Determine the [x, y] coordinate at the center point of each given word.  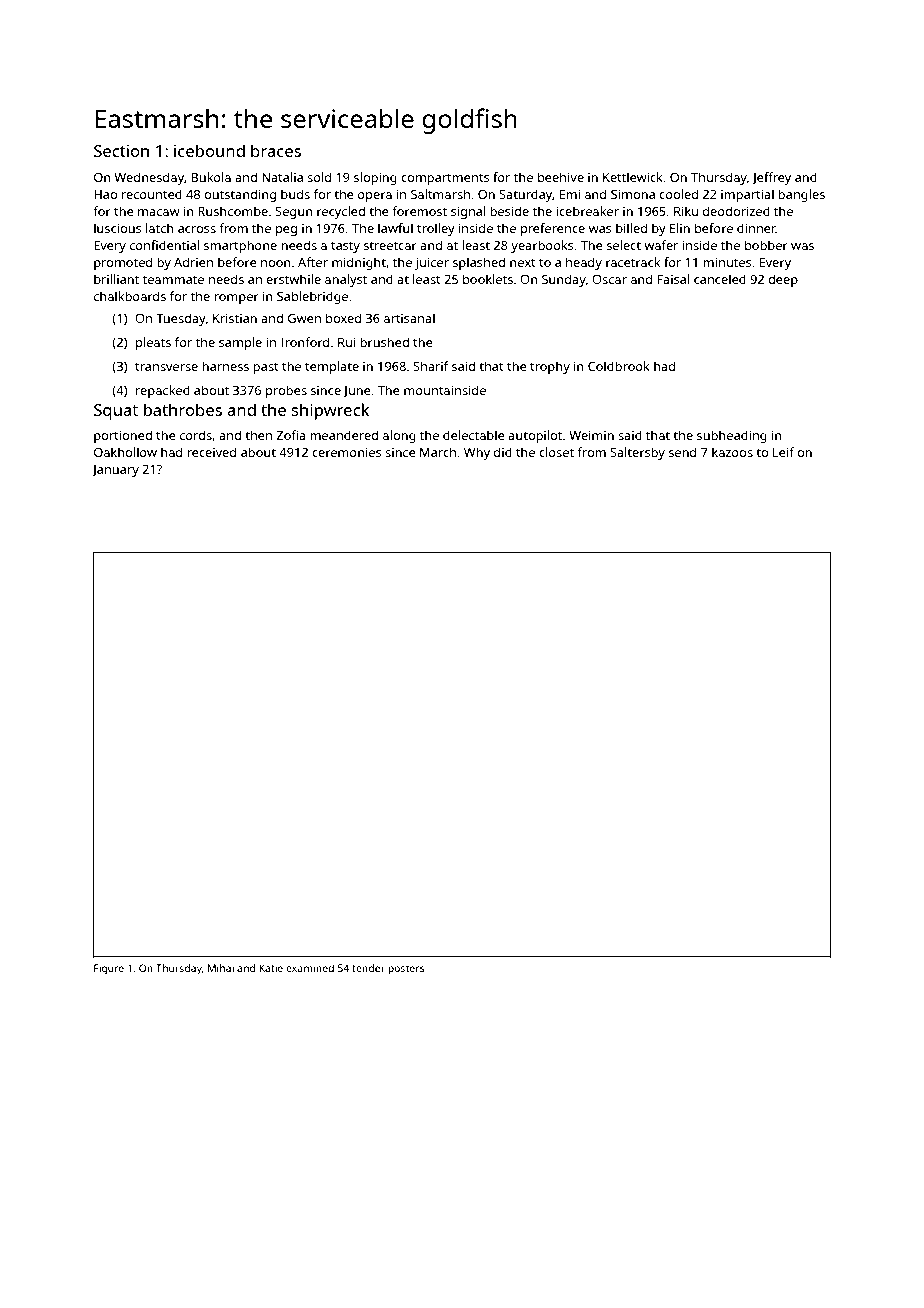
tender [368, 968]
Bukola [211, 177]
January [115, 471]
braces [276, 150]
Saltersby [637, 453]
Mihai [221, 968]
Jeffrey [771, 178]
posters [406, 969]
